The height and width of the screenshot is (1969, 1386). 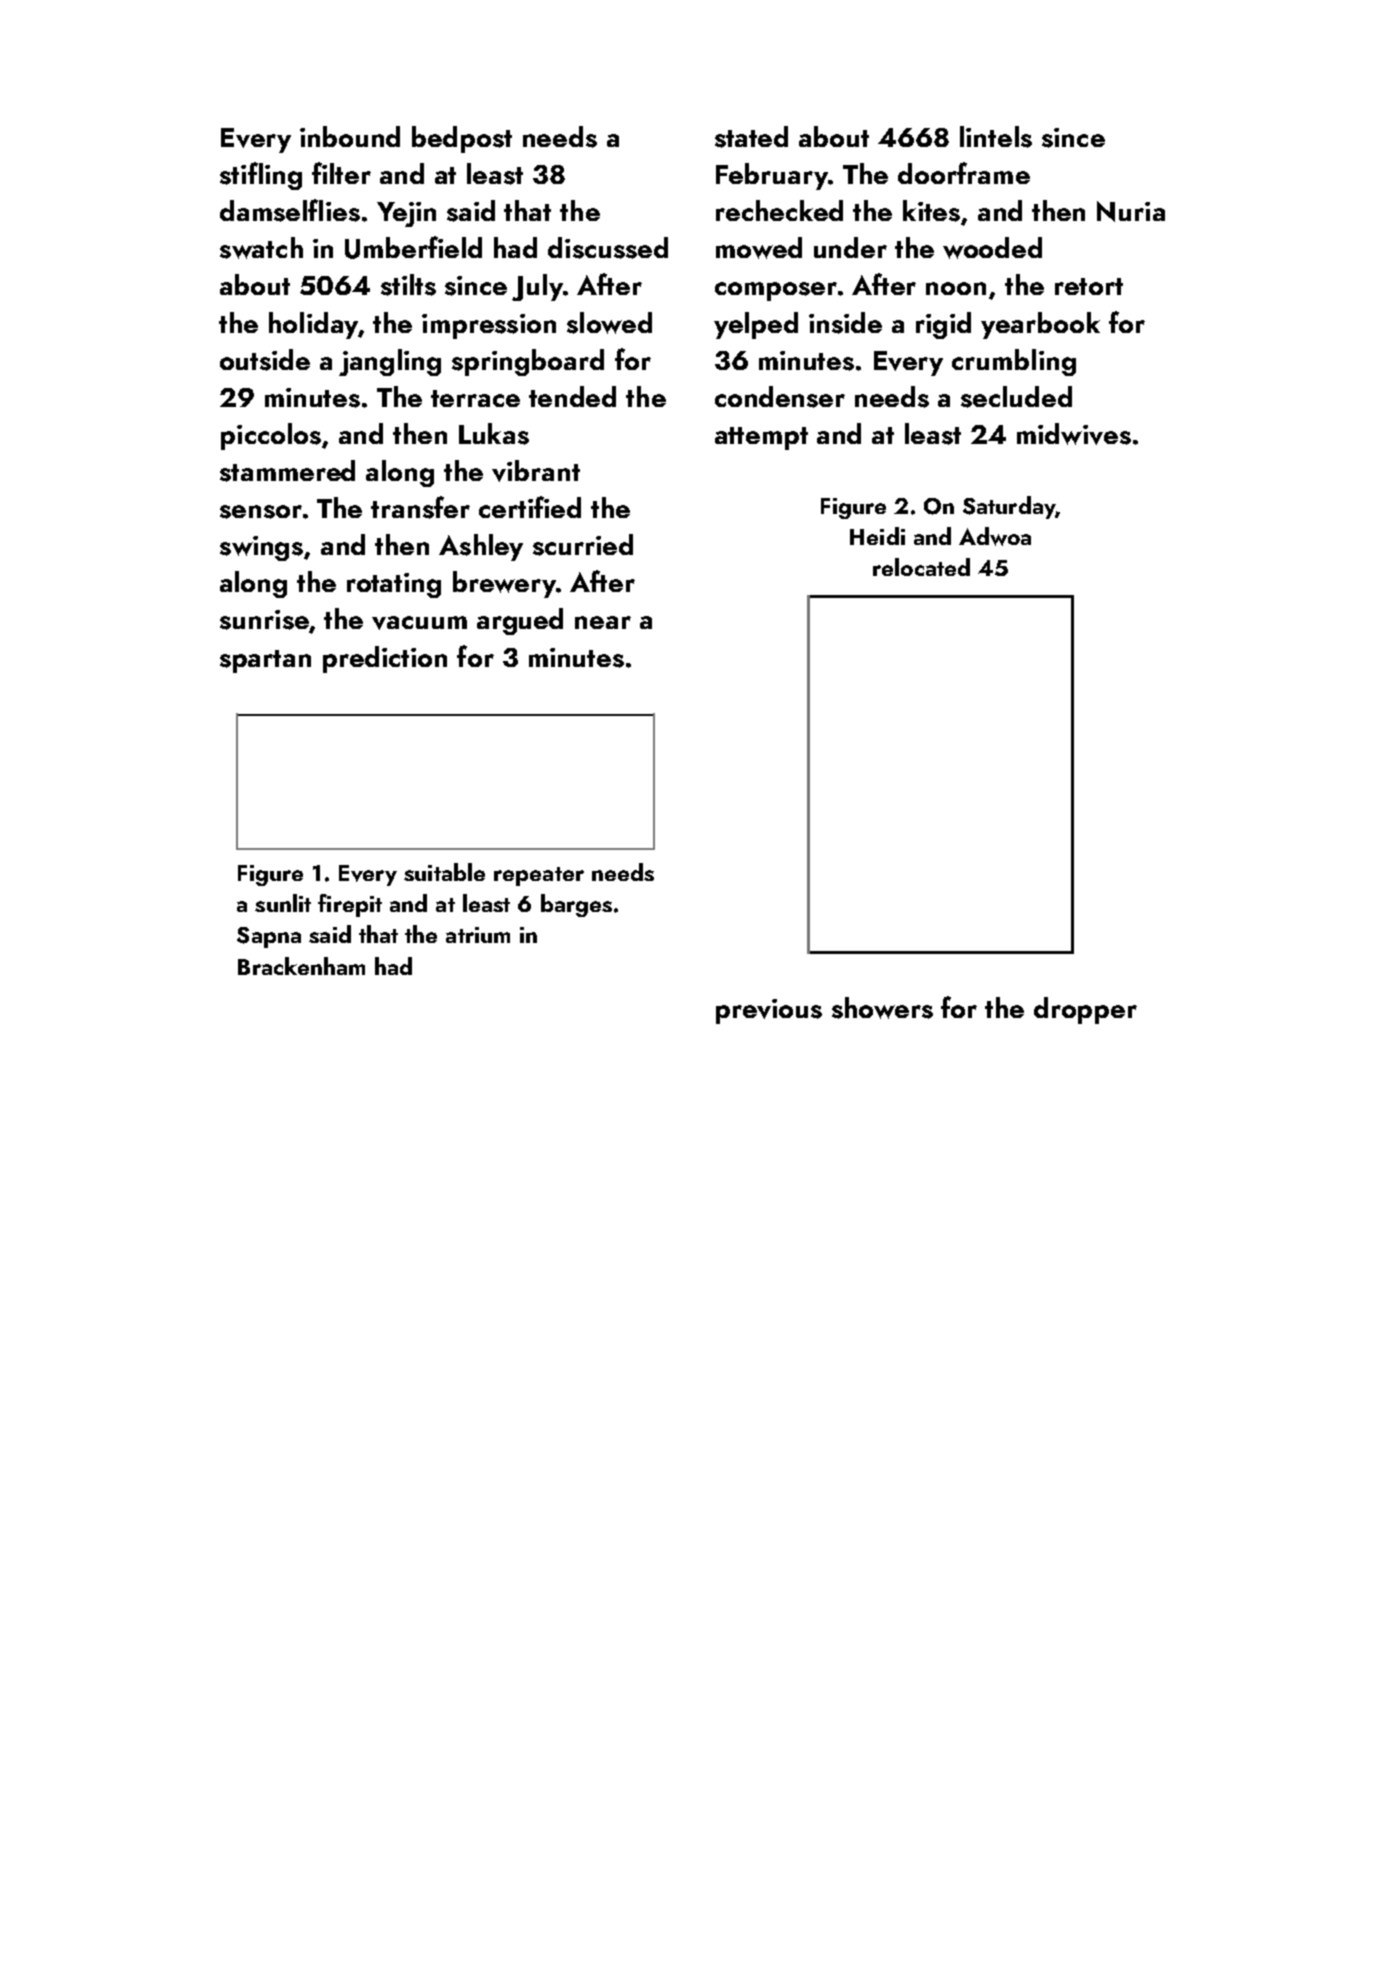 I want to click on Brackenham, so click(x=301, y=966).
